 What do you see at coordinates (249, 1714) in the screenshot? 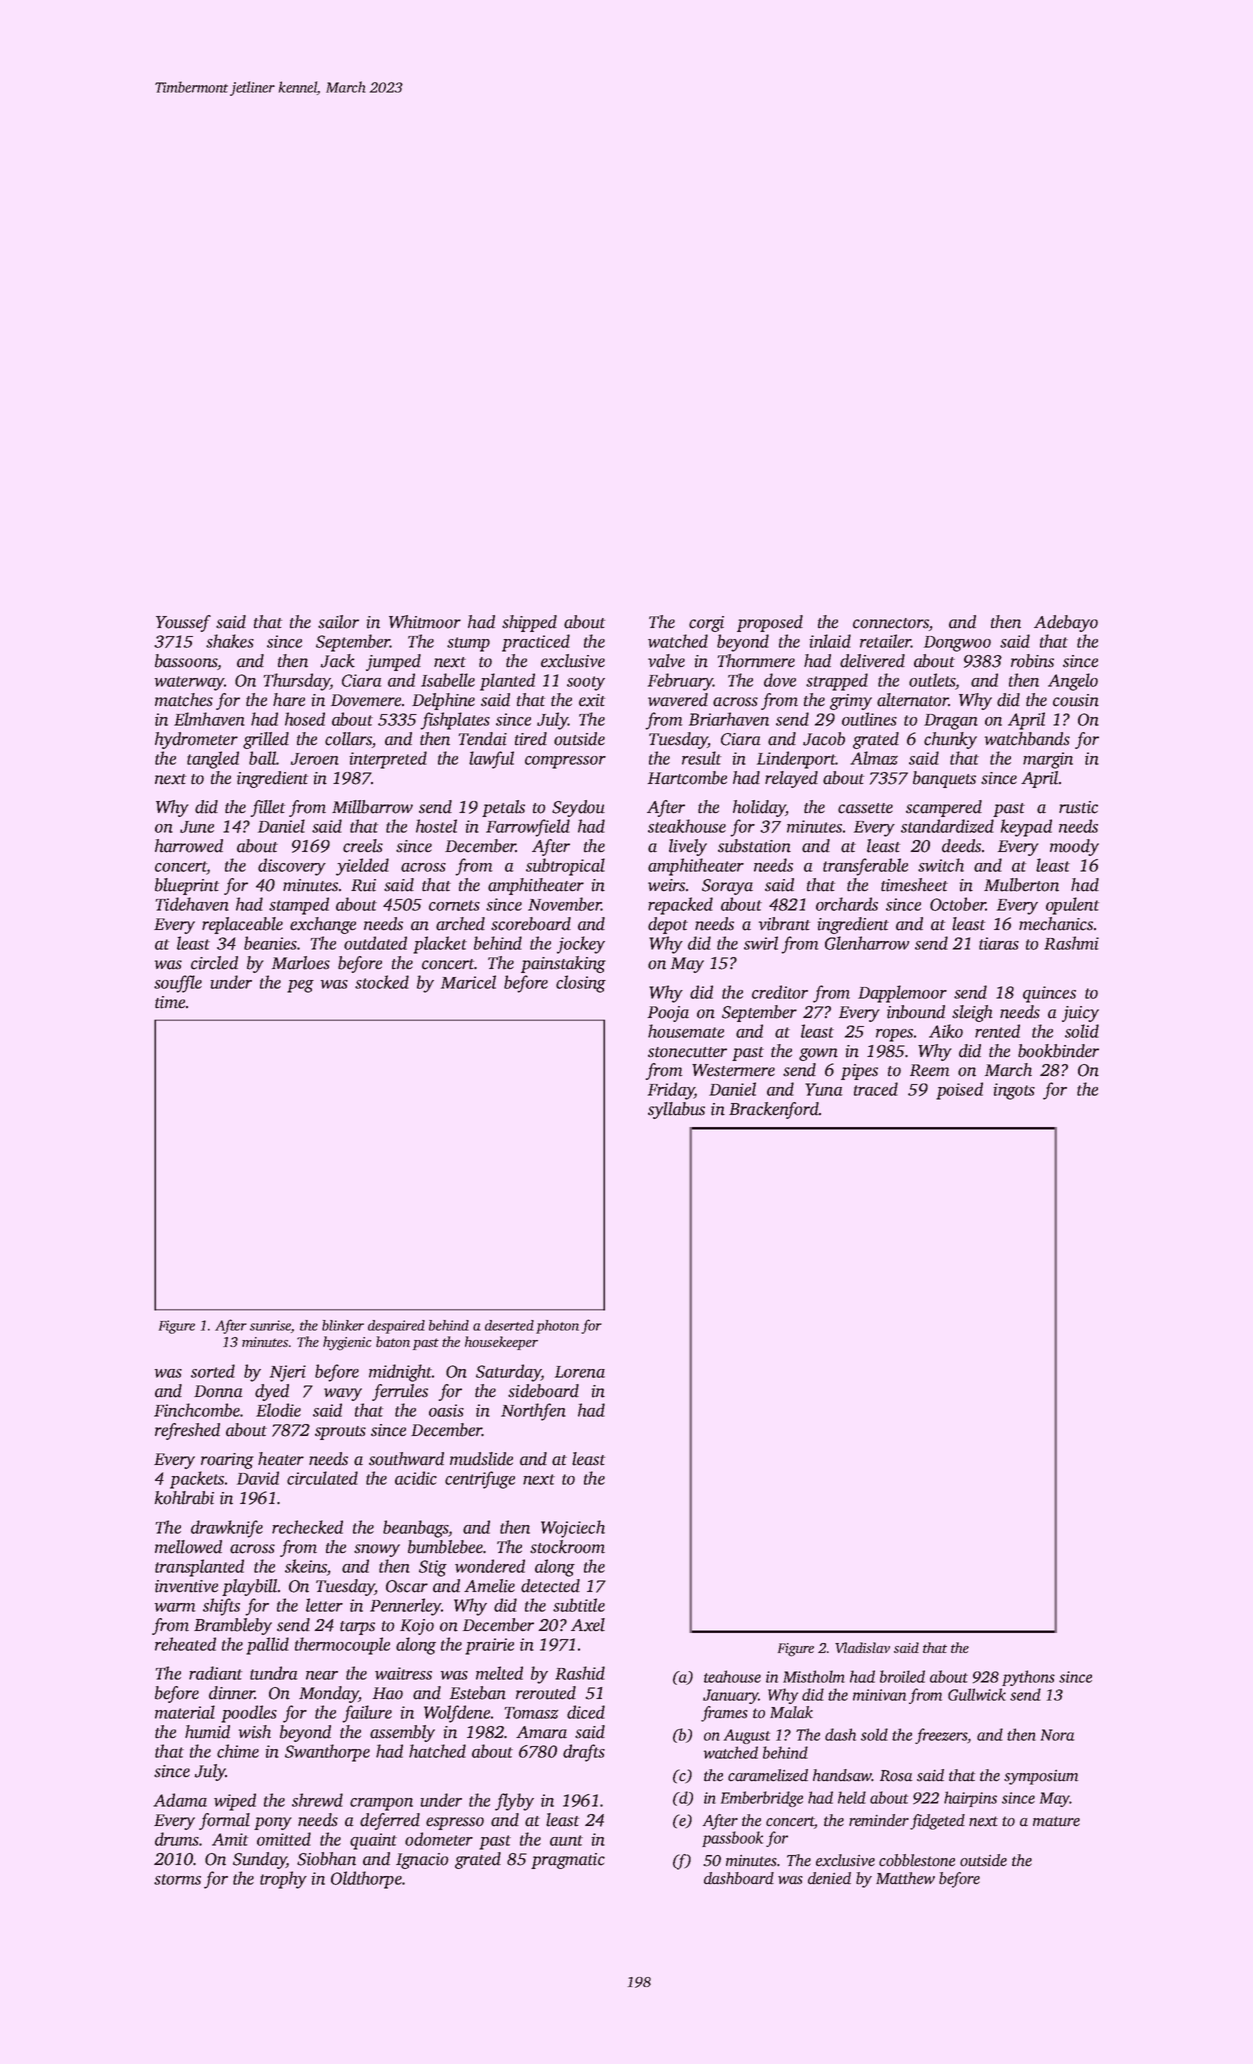
I see `poodles` at bounding box center [249, 1714].
